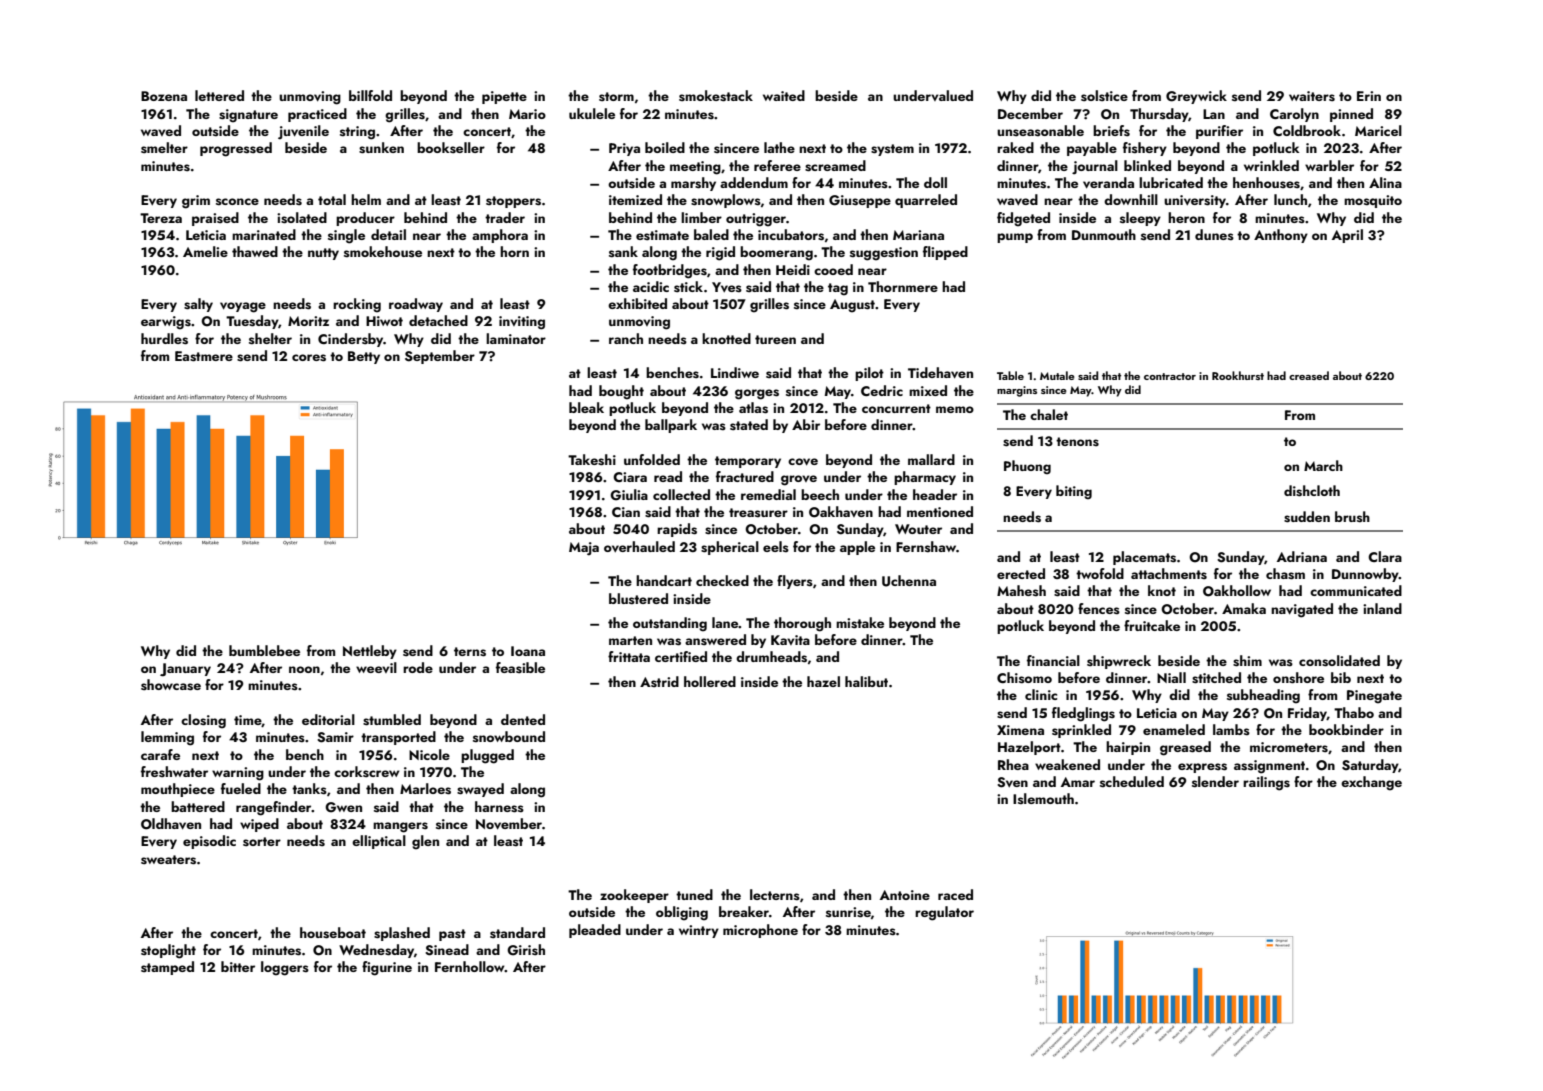 Image resolution: width=1543 pixels, height=1091 pixels. I want to click on henhouses, so click(1266, 183).
